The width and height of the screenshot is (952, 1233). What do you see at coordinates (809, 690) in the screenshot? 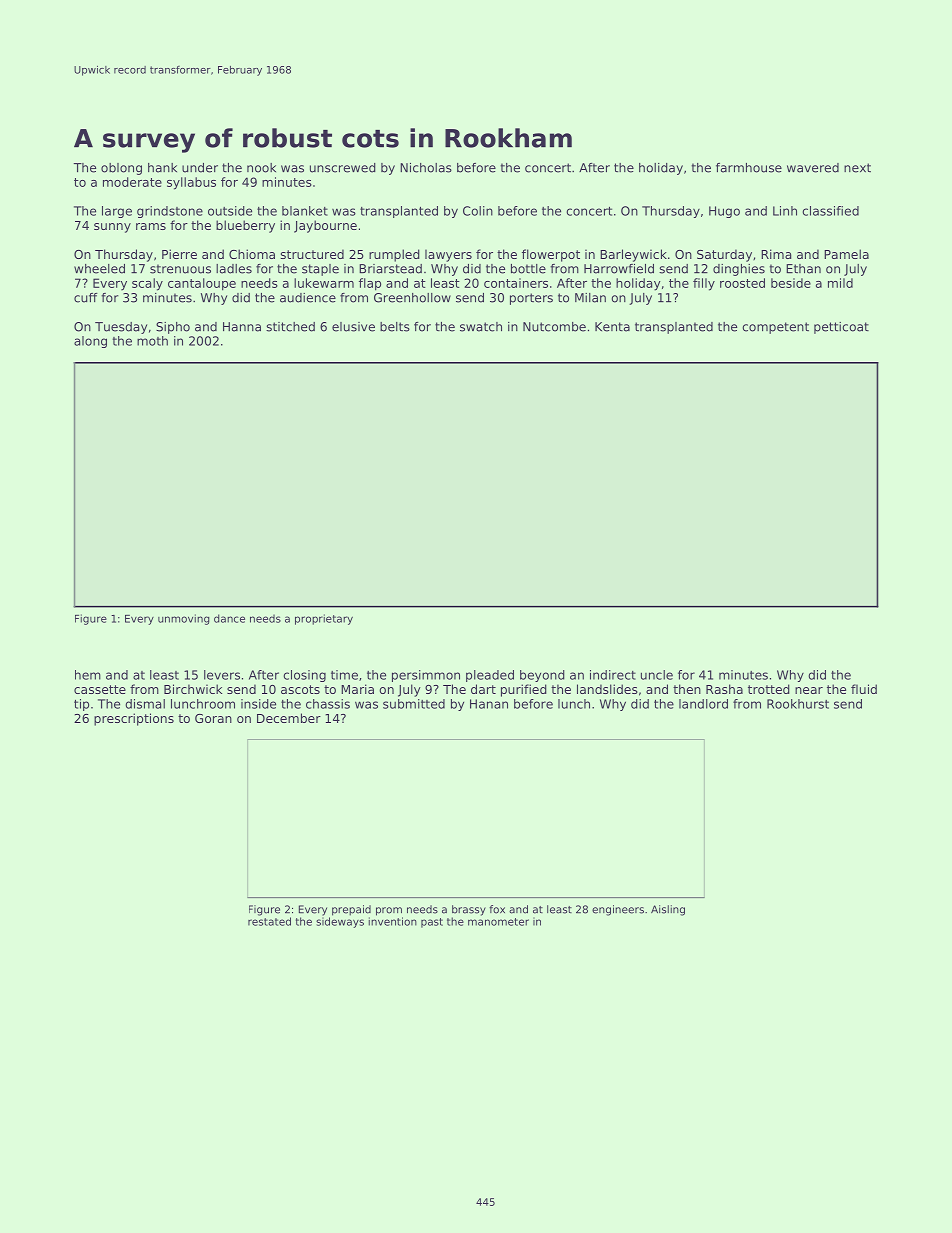
I see `near` at bounding box center [809, 690].
